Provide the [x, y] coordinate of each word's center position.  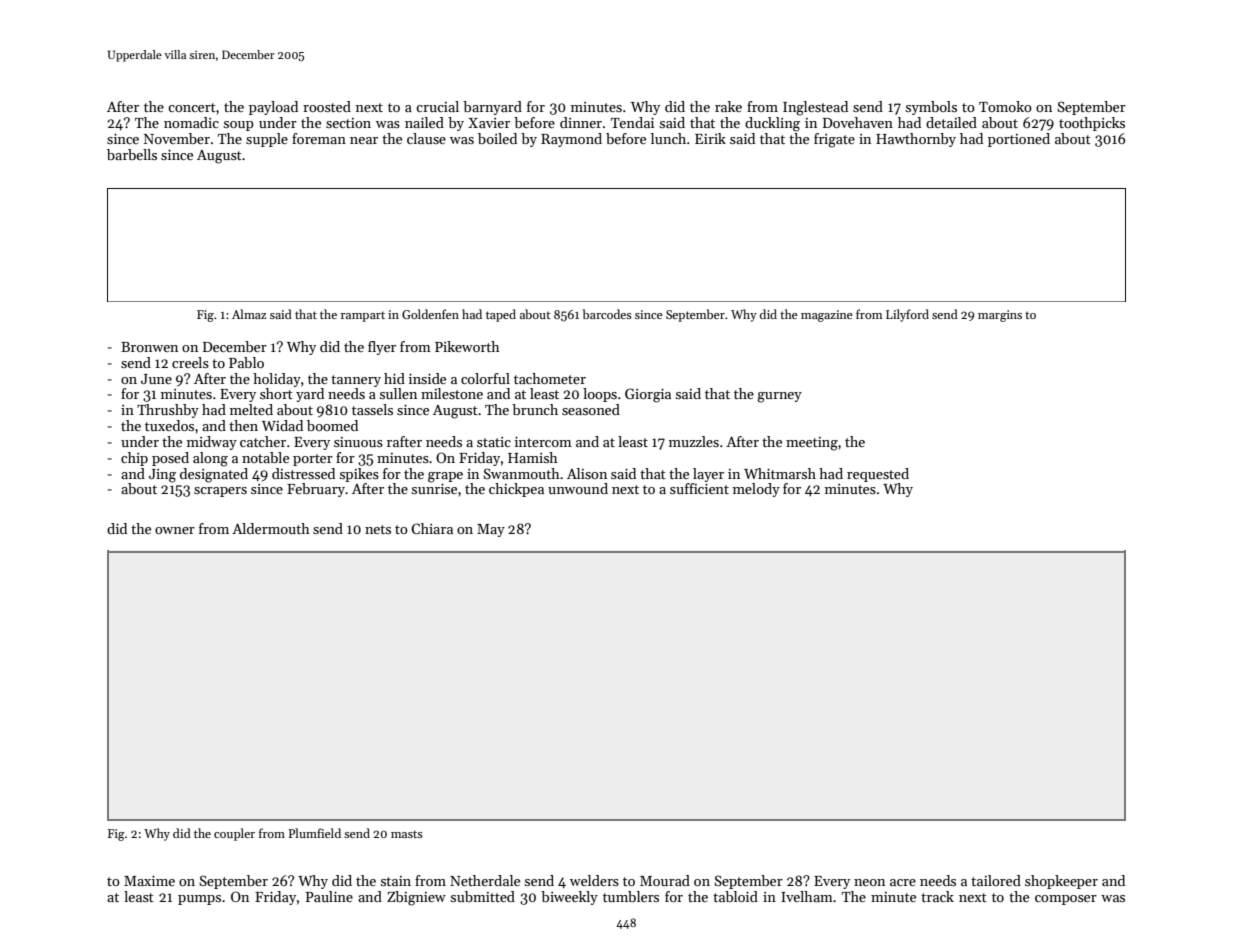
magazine [827, 316]
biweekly [569, 898]
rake [728, 106]
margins [1000, 316]
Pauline [329, 896]
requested [878, 475]
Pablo [246, 362]
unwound [578, 488]
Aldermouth [271, 528]
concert [192, 107]
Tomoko [1005, 106]
